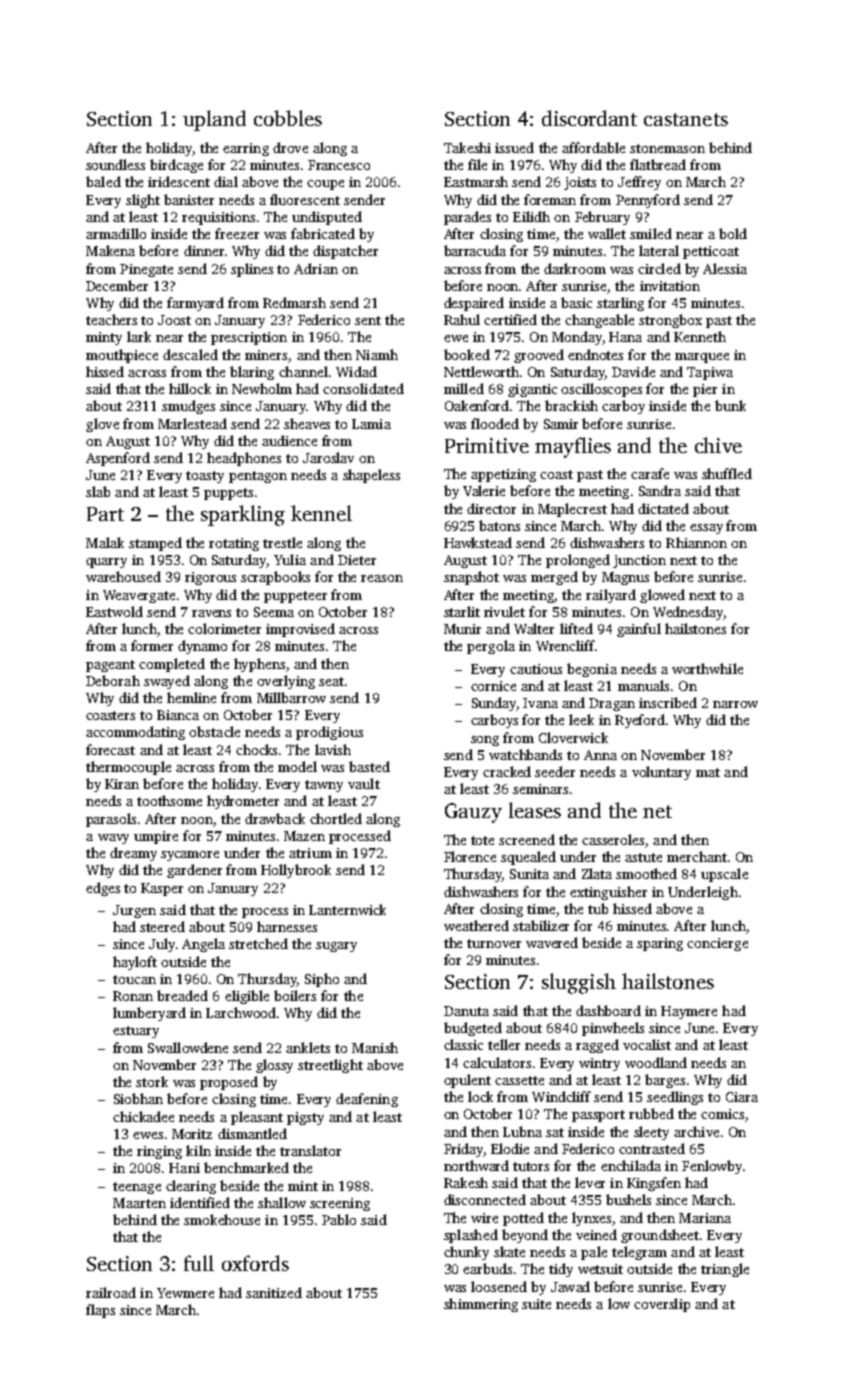  What do you see at coordinates (668, 702) in the screenshot?
I see `inscribed` at bounding box center [668, 702].
